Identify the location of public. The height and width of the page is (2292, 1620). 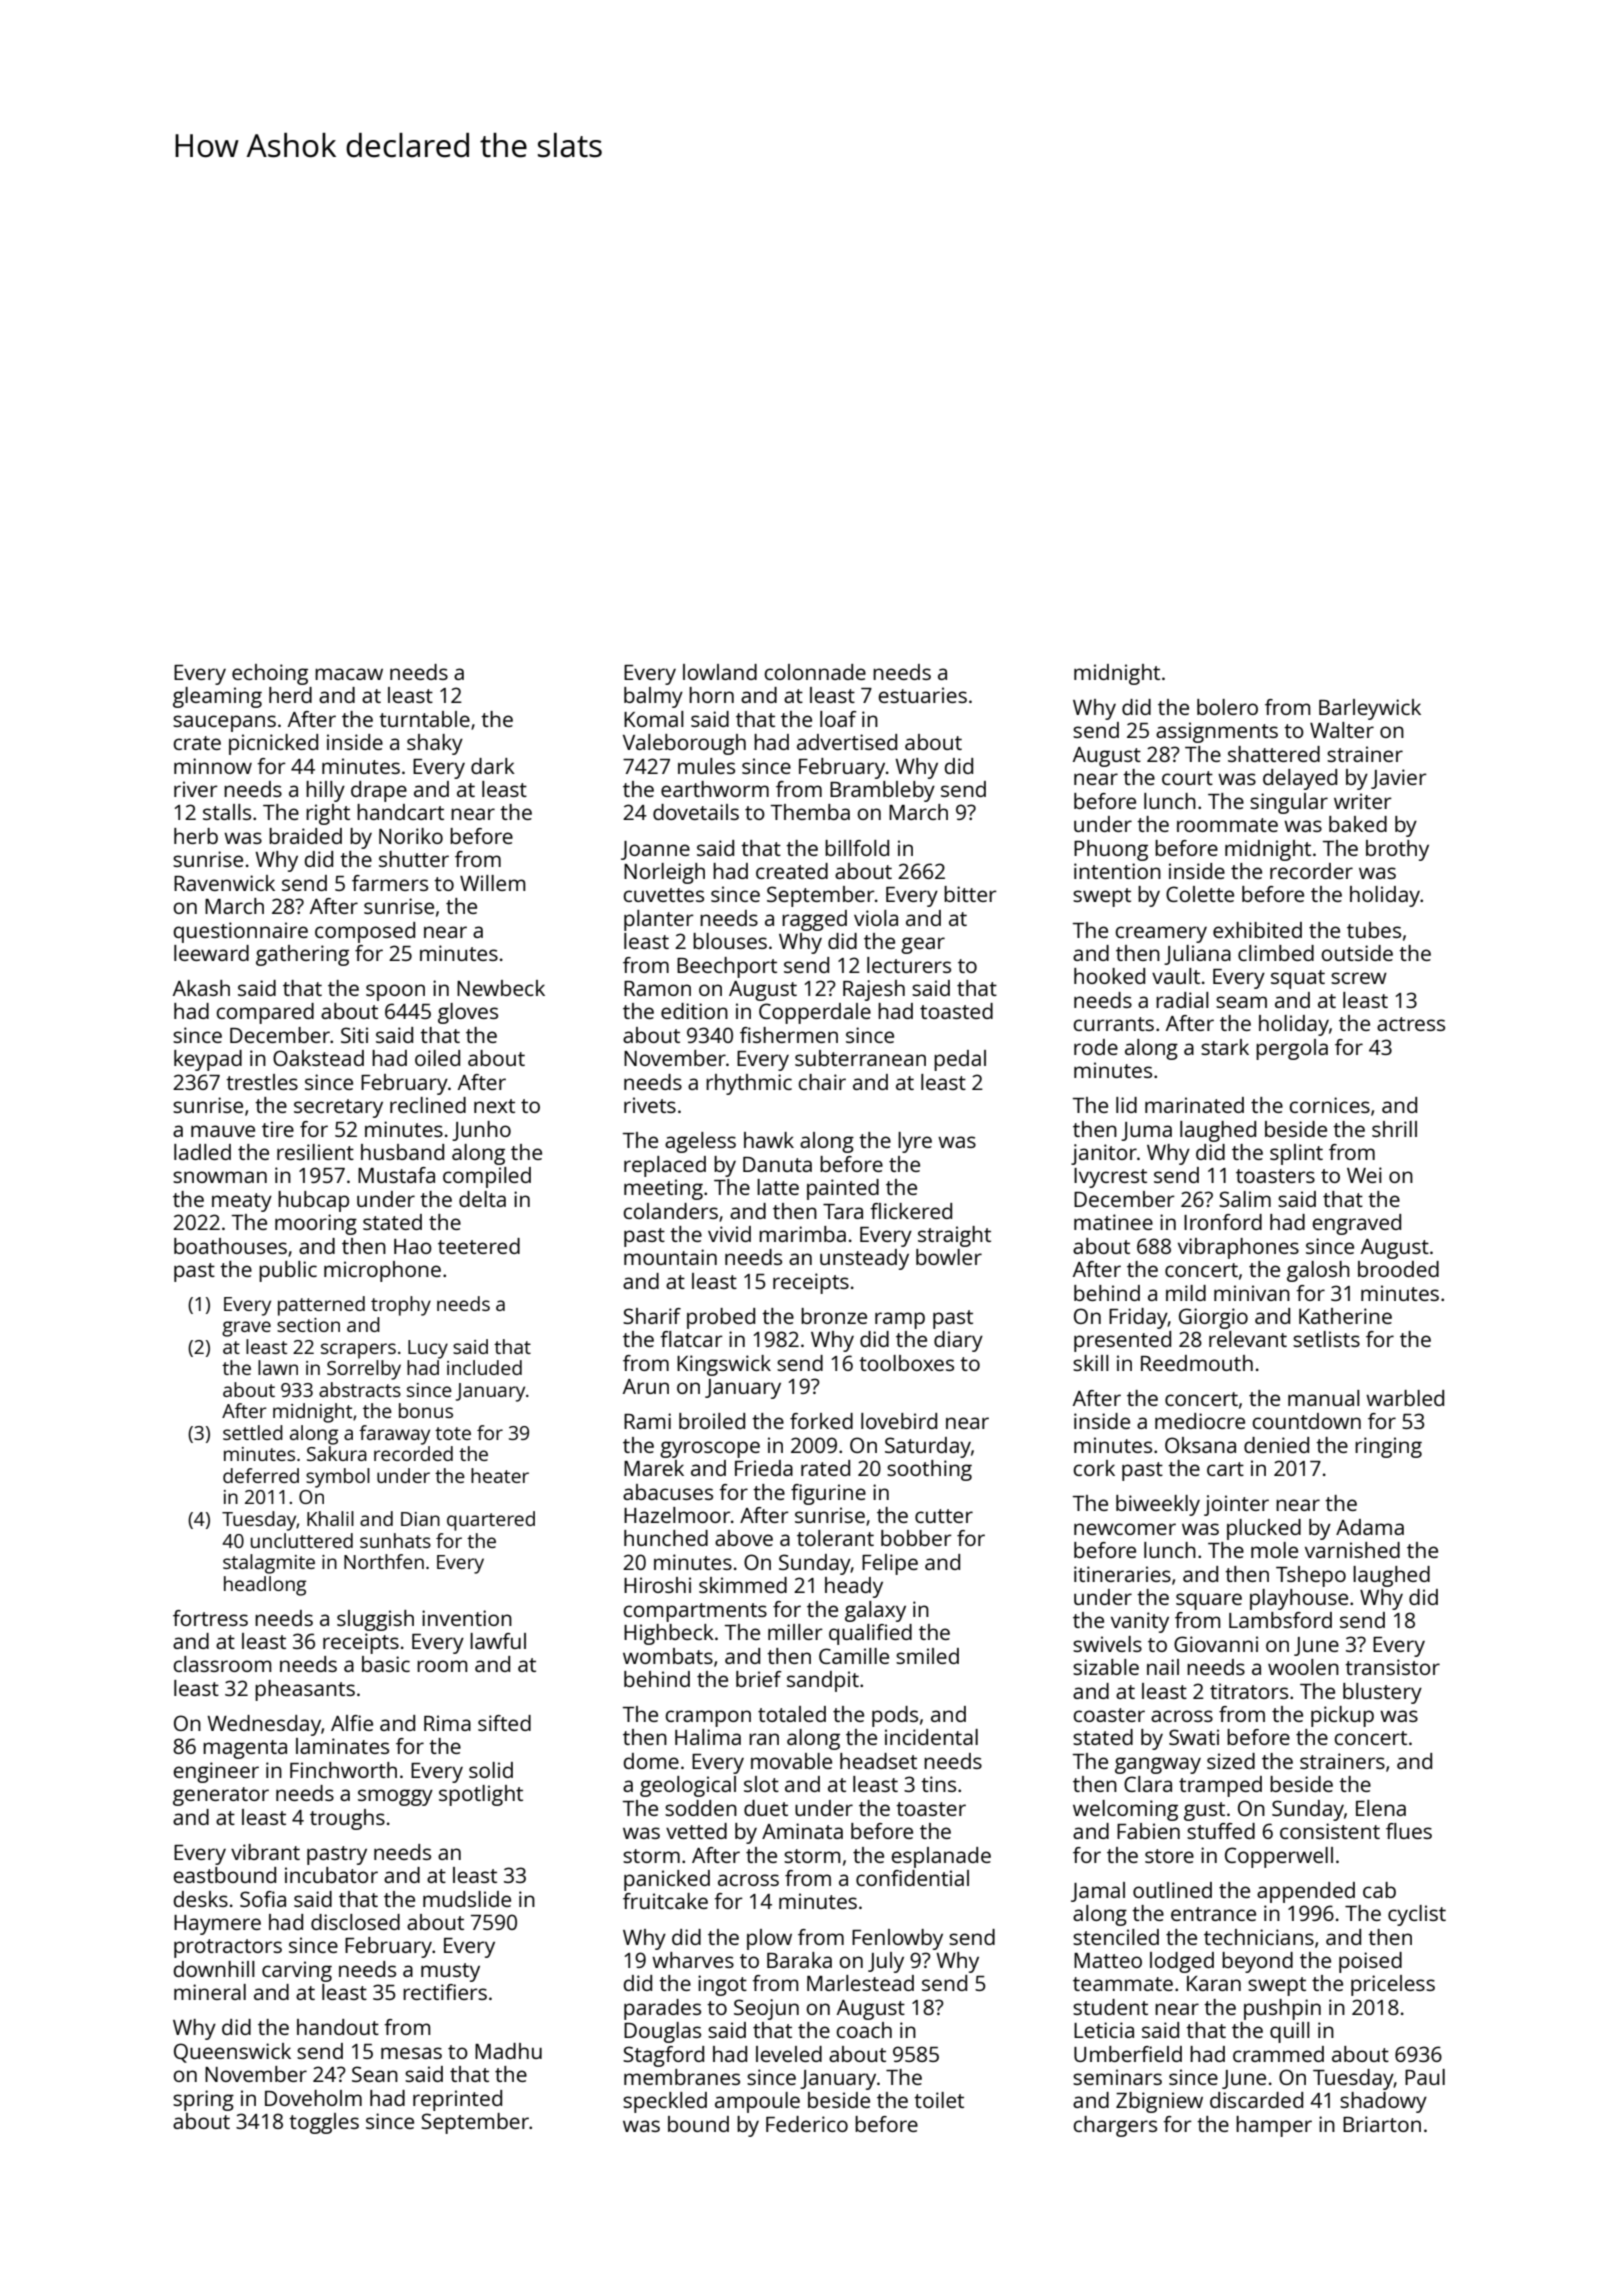
(288, 1271).
